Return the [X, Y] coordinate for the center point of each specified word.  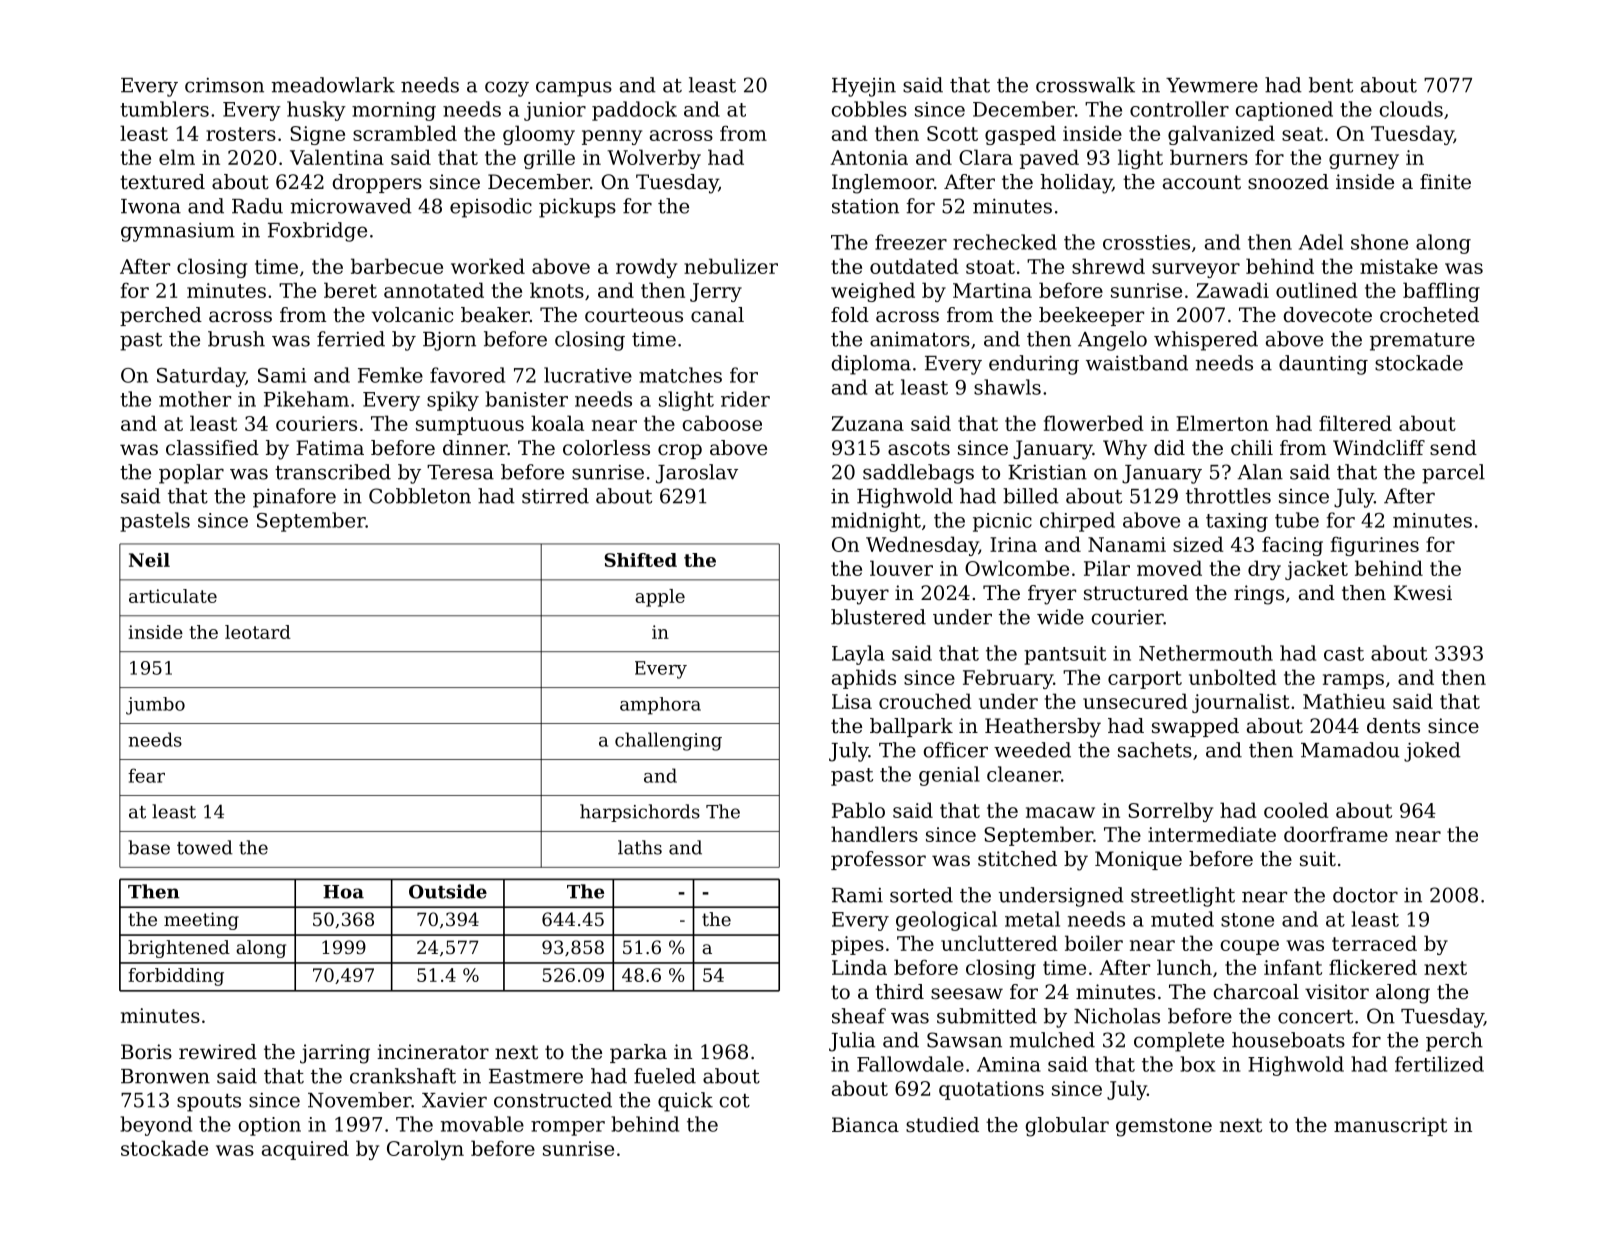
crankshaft [403, 1076]
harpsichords [640, 813]
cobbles [869, 109]
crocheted [1429, 315]
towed [205, 847]
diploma [871, 365]
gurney [1364, 161]
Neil [149, 560]
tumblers [164, 109]
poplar [191, 474]
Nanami [1127, 544]
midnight [876, 522]
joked [1432, 752]
